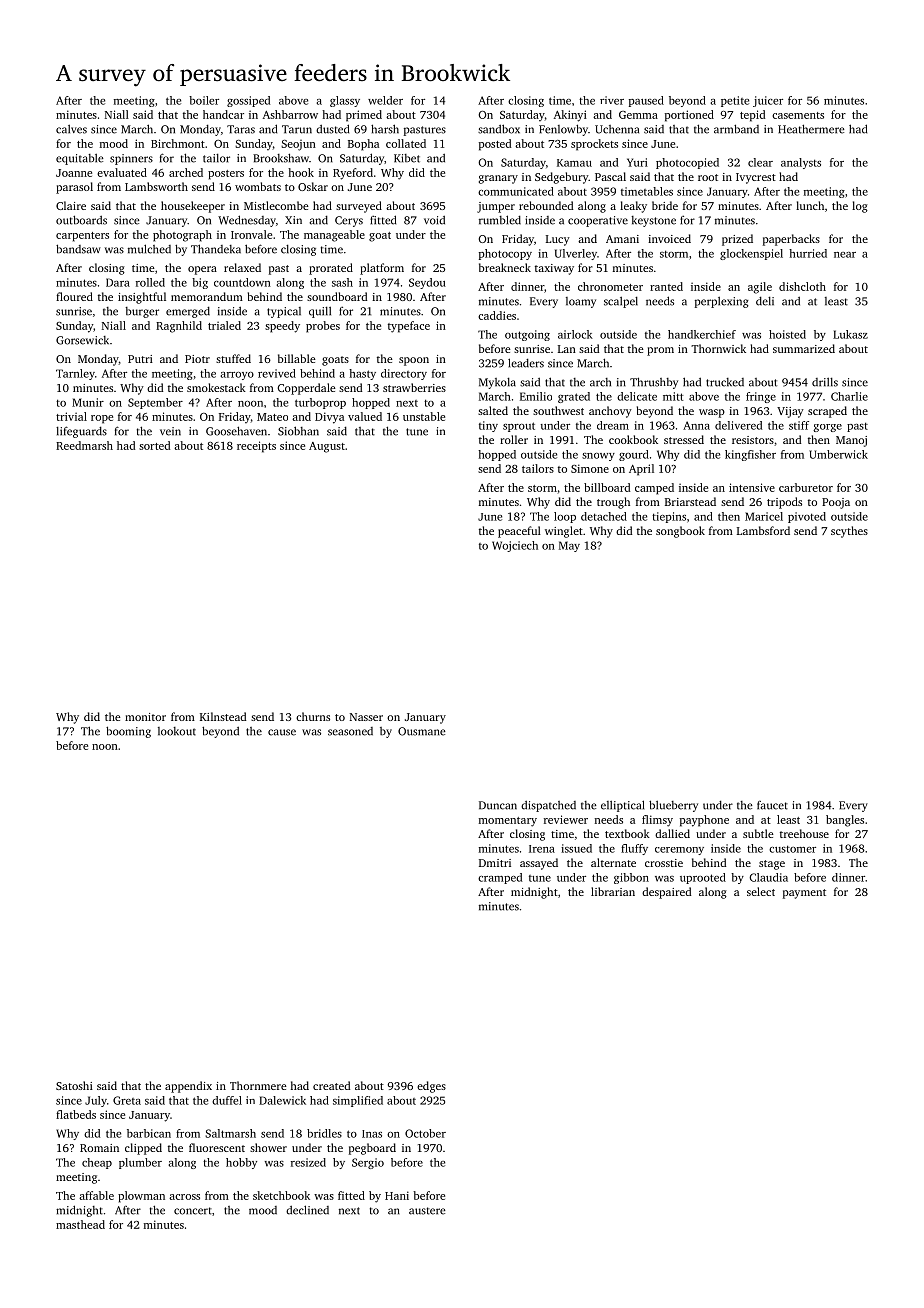 The width and height of the screenshot is (924, 1308). I want to click on mulched, so click(149, 249).
